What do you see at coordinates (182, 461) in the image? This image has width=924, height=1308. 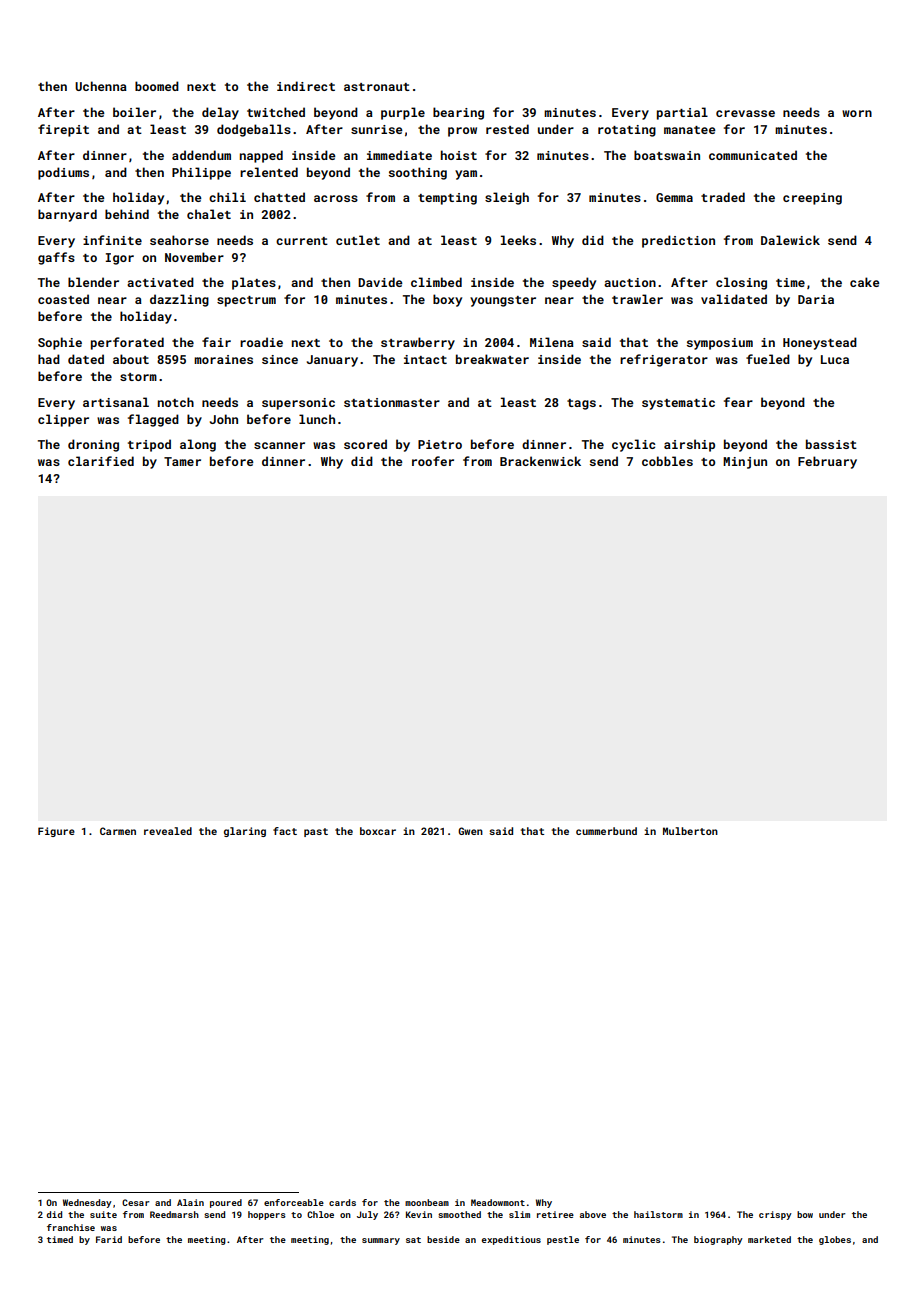 I see `Tamer` at bounding box center [182, 461].
